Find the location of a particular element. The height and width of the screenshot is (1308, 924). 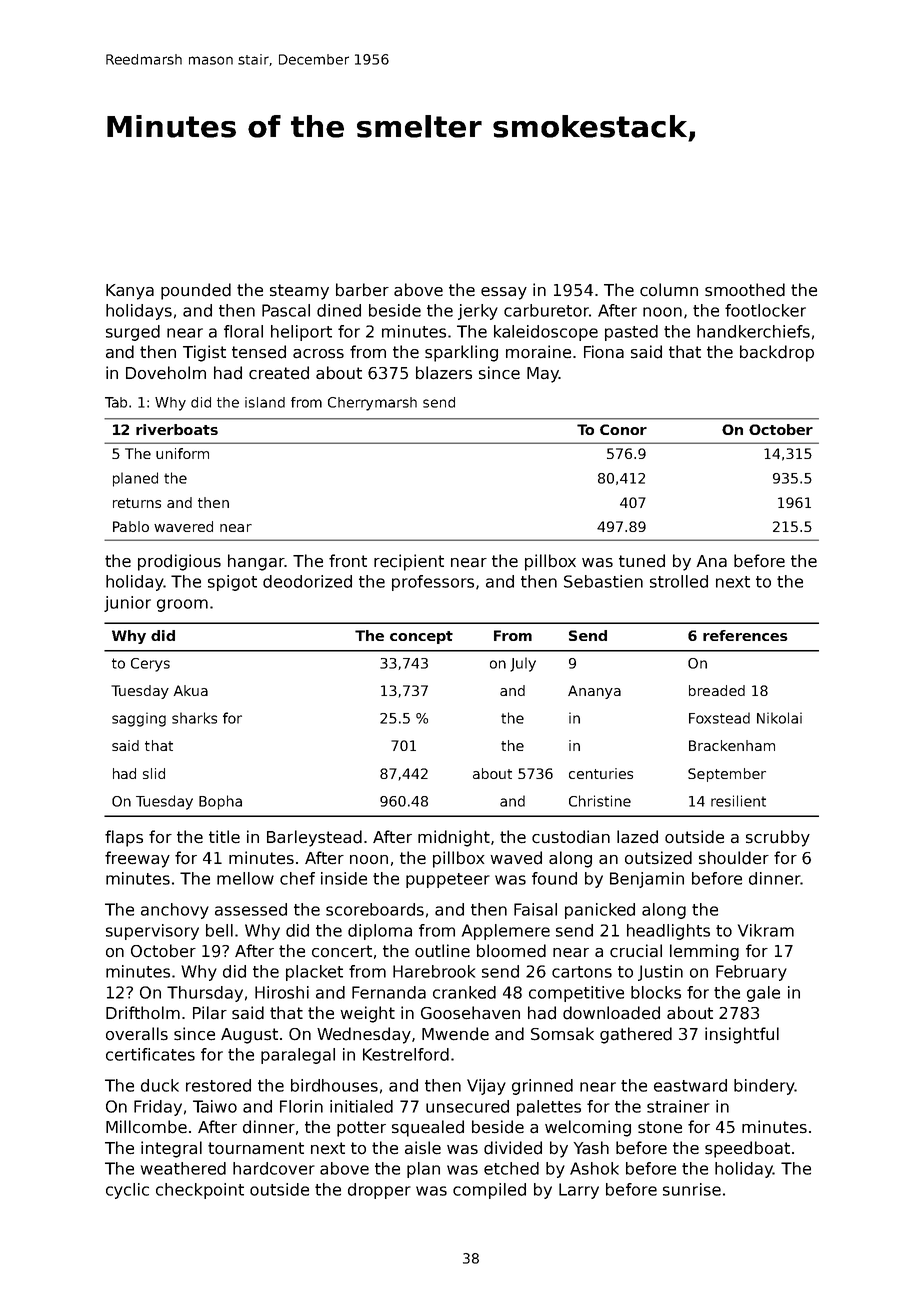

Foxstead is located at coordinates (719, 718).
